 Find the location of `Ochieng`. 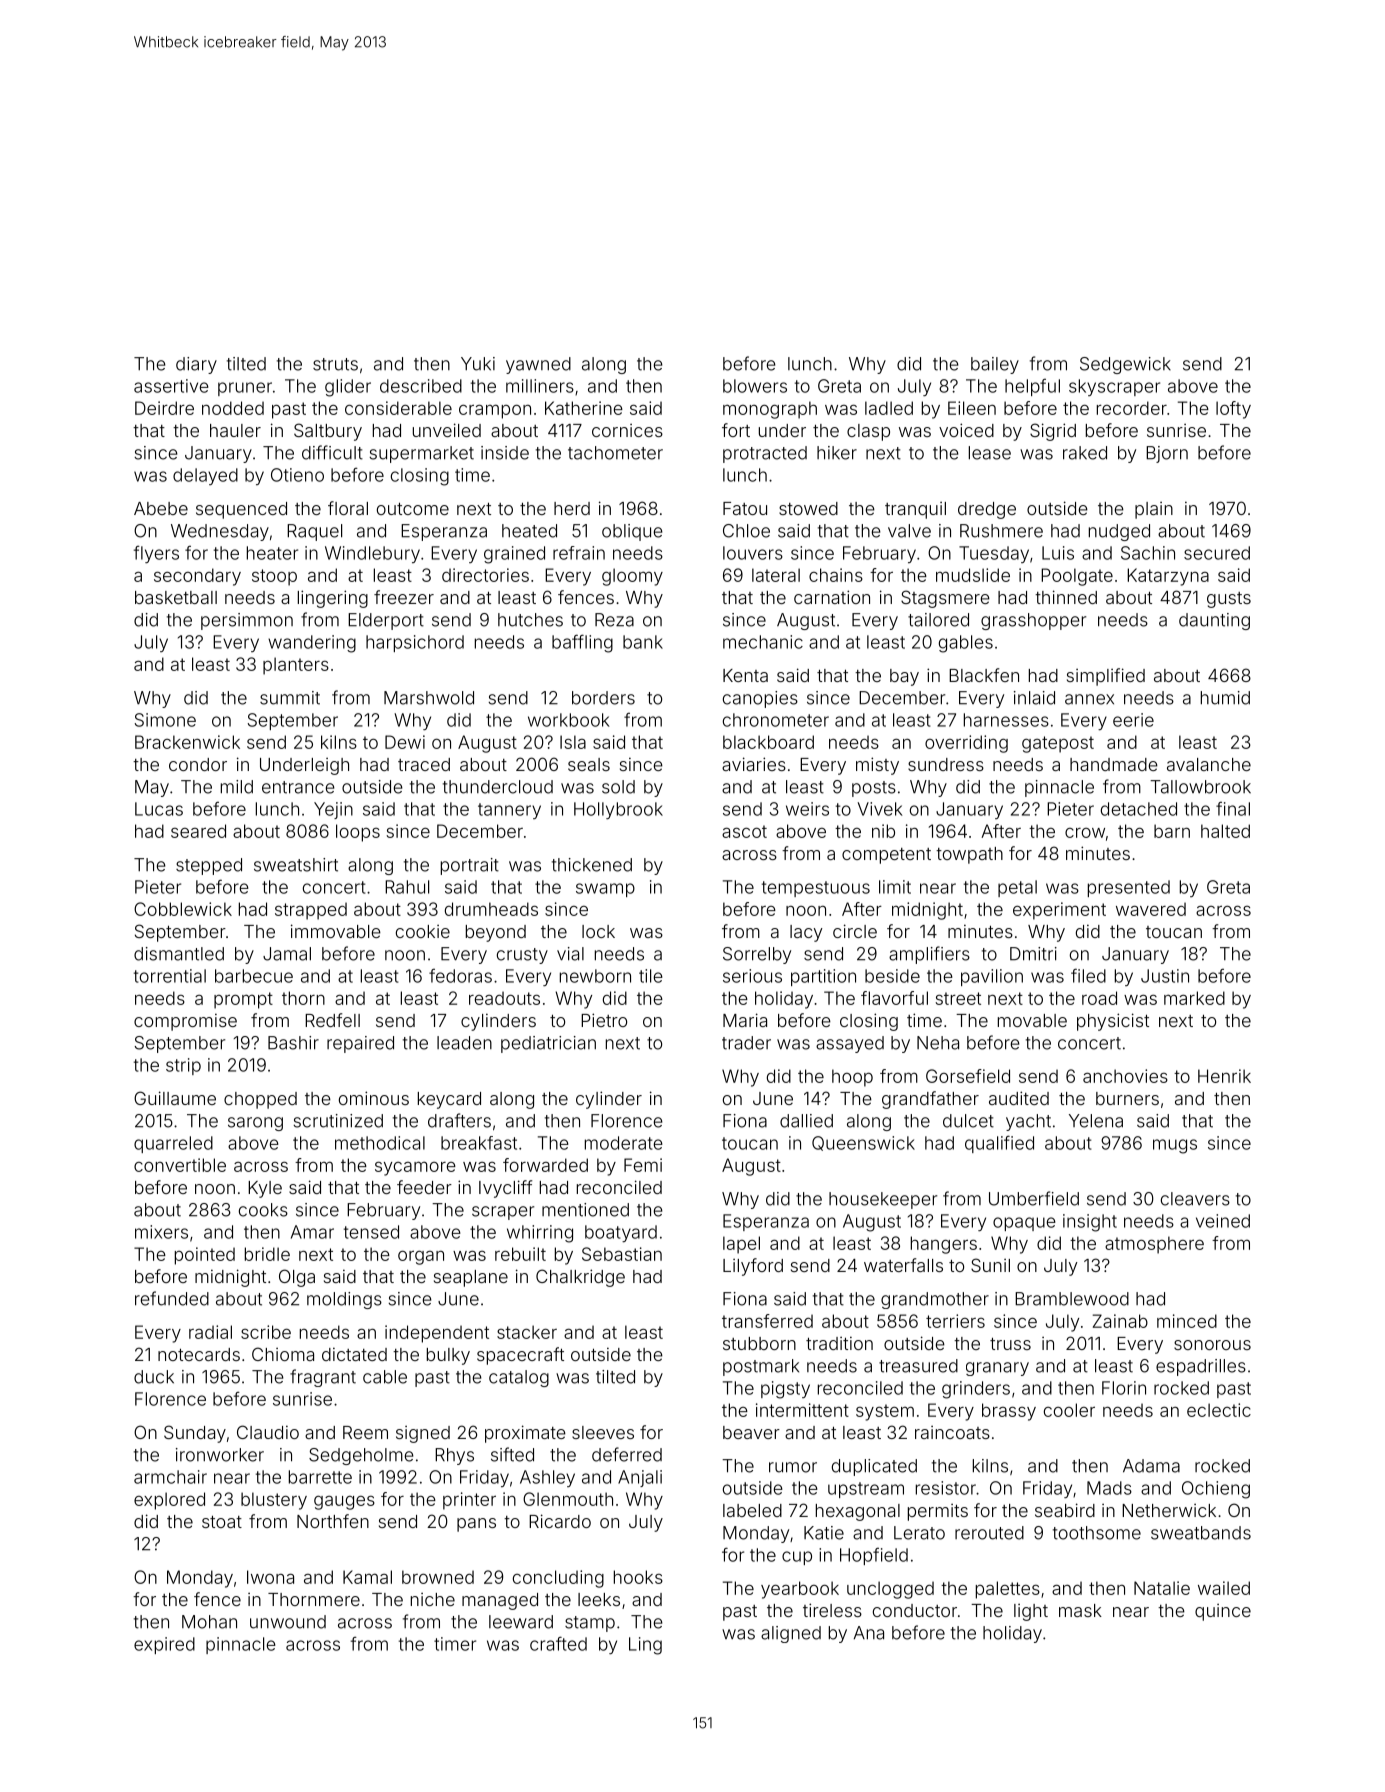

Ochieng is located at coordinates (1216, 1490).
